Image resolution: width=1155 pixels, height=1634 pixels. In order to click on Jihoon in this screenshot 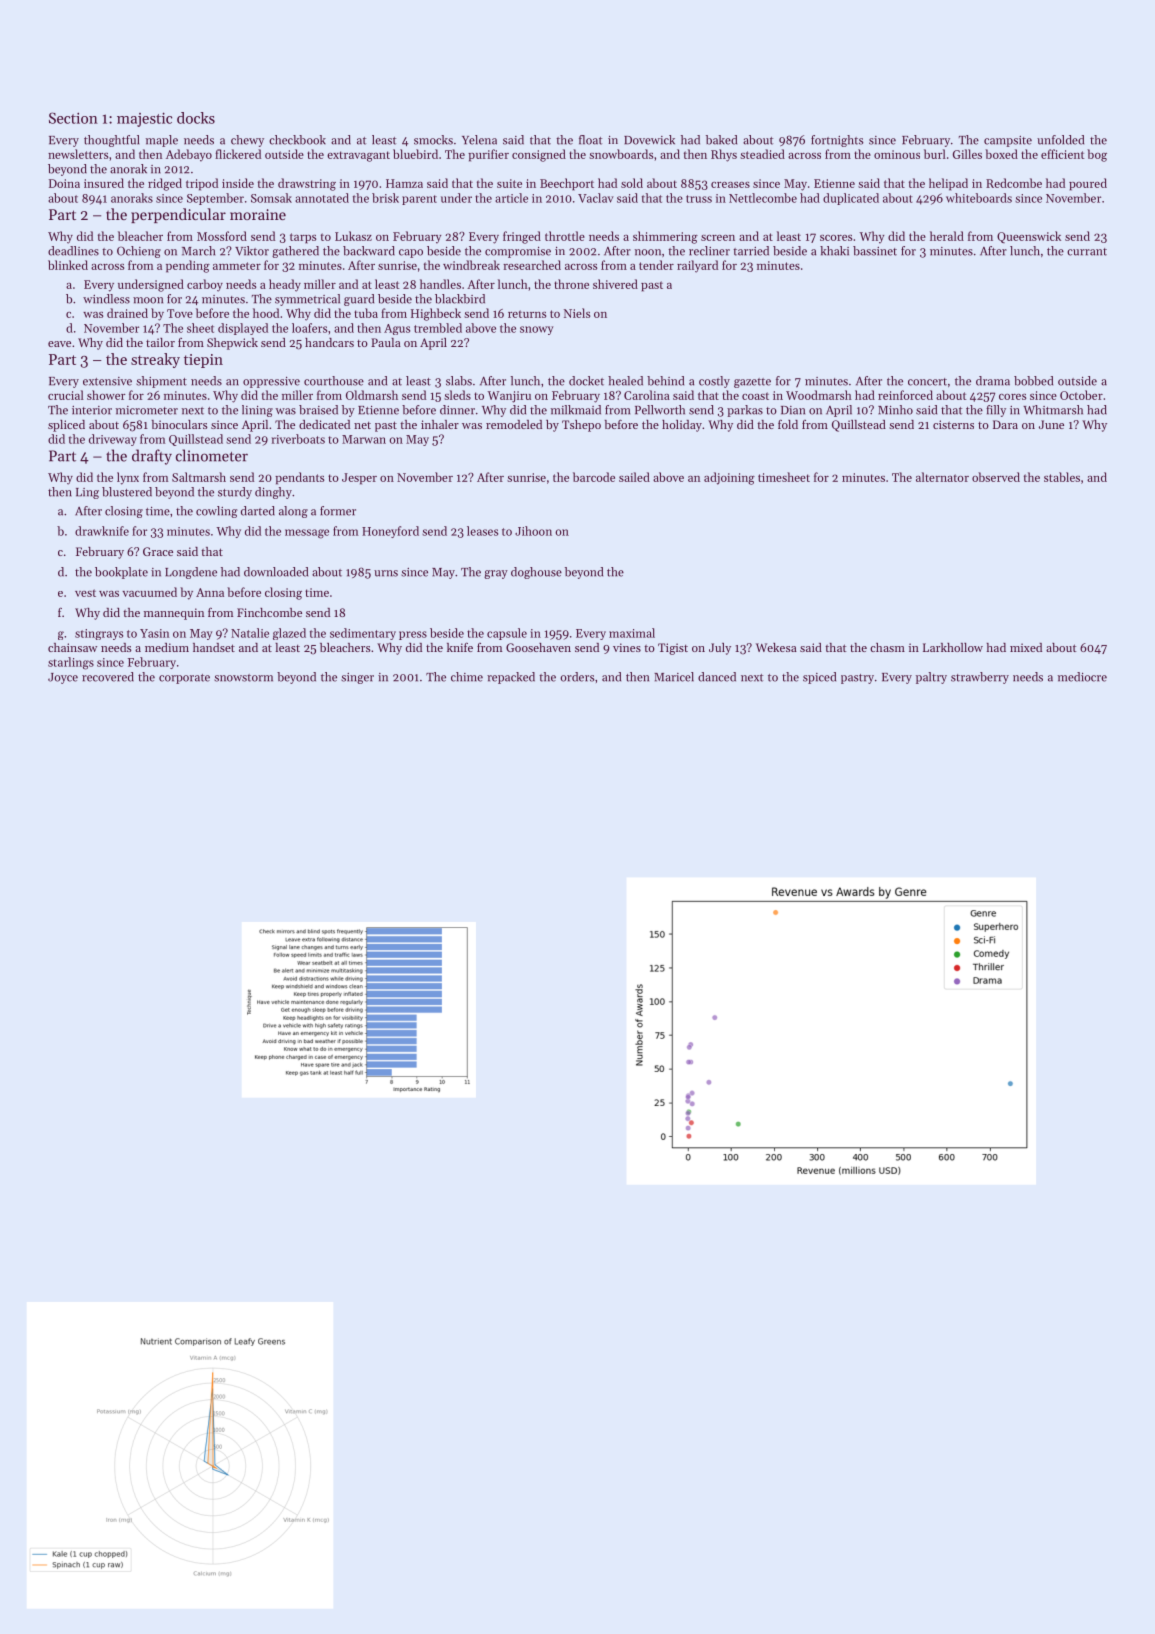, I will do `click(533, 531)`.
